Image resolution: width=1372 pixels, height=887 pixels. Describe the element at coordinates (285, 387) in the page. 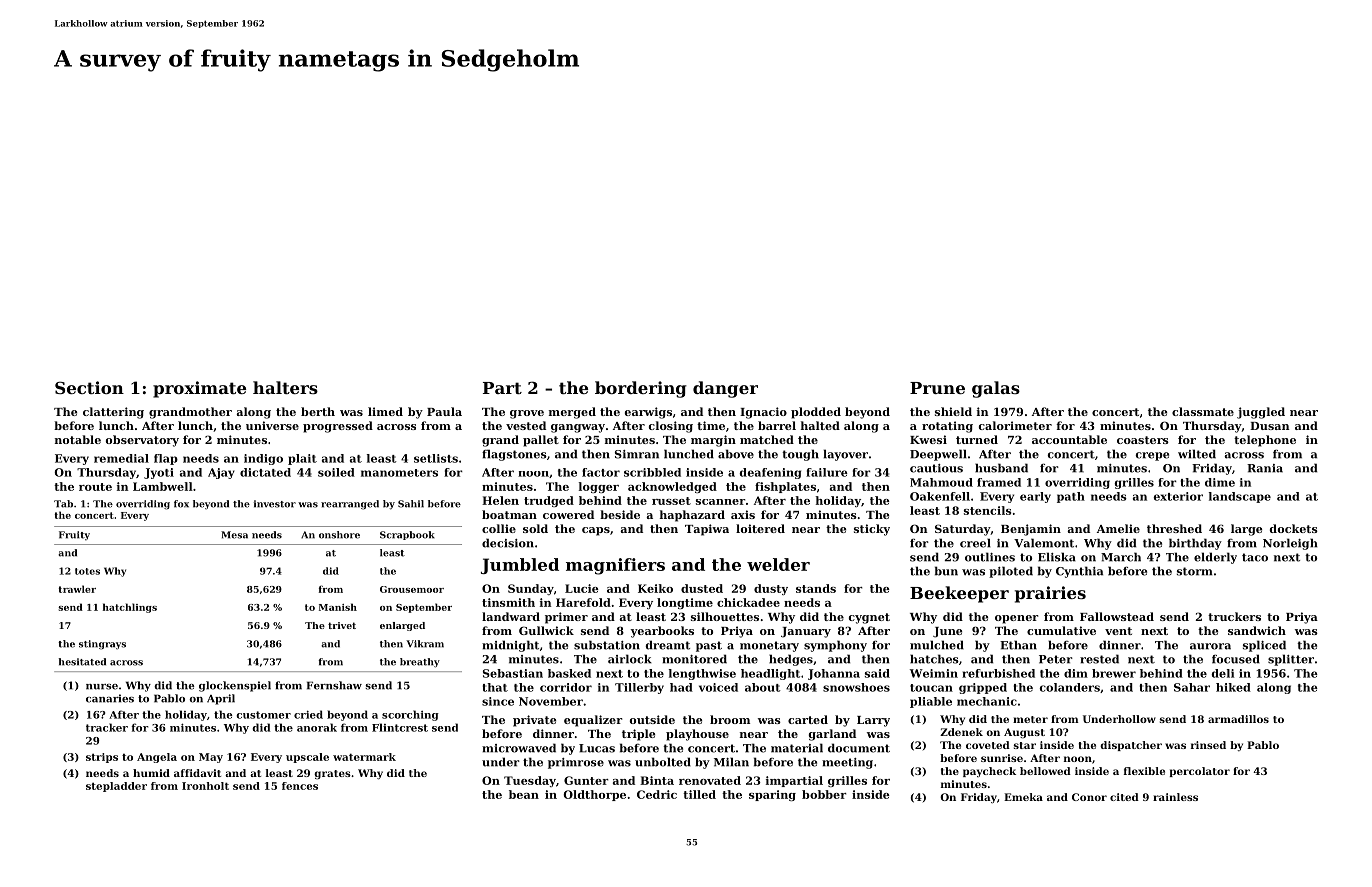

I see `halters` at that location.
